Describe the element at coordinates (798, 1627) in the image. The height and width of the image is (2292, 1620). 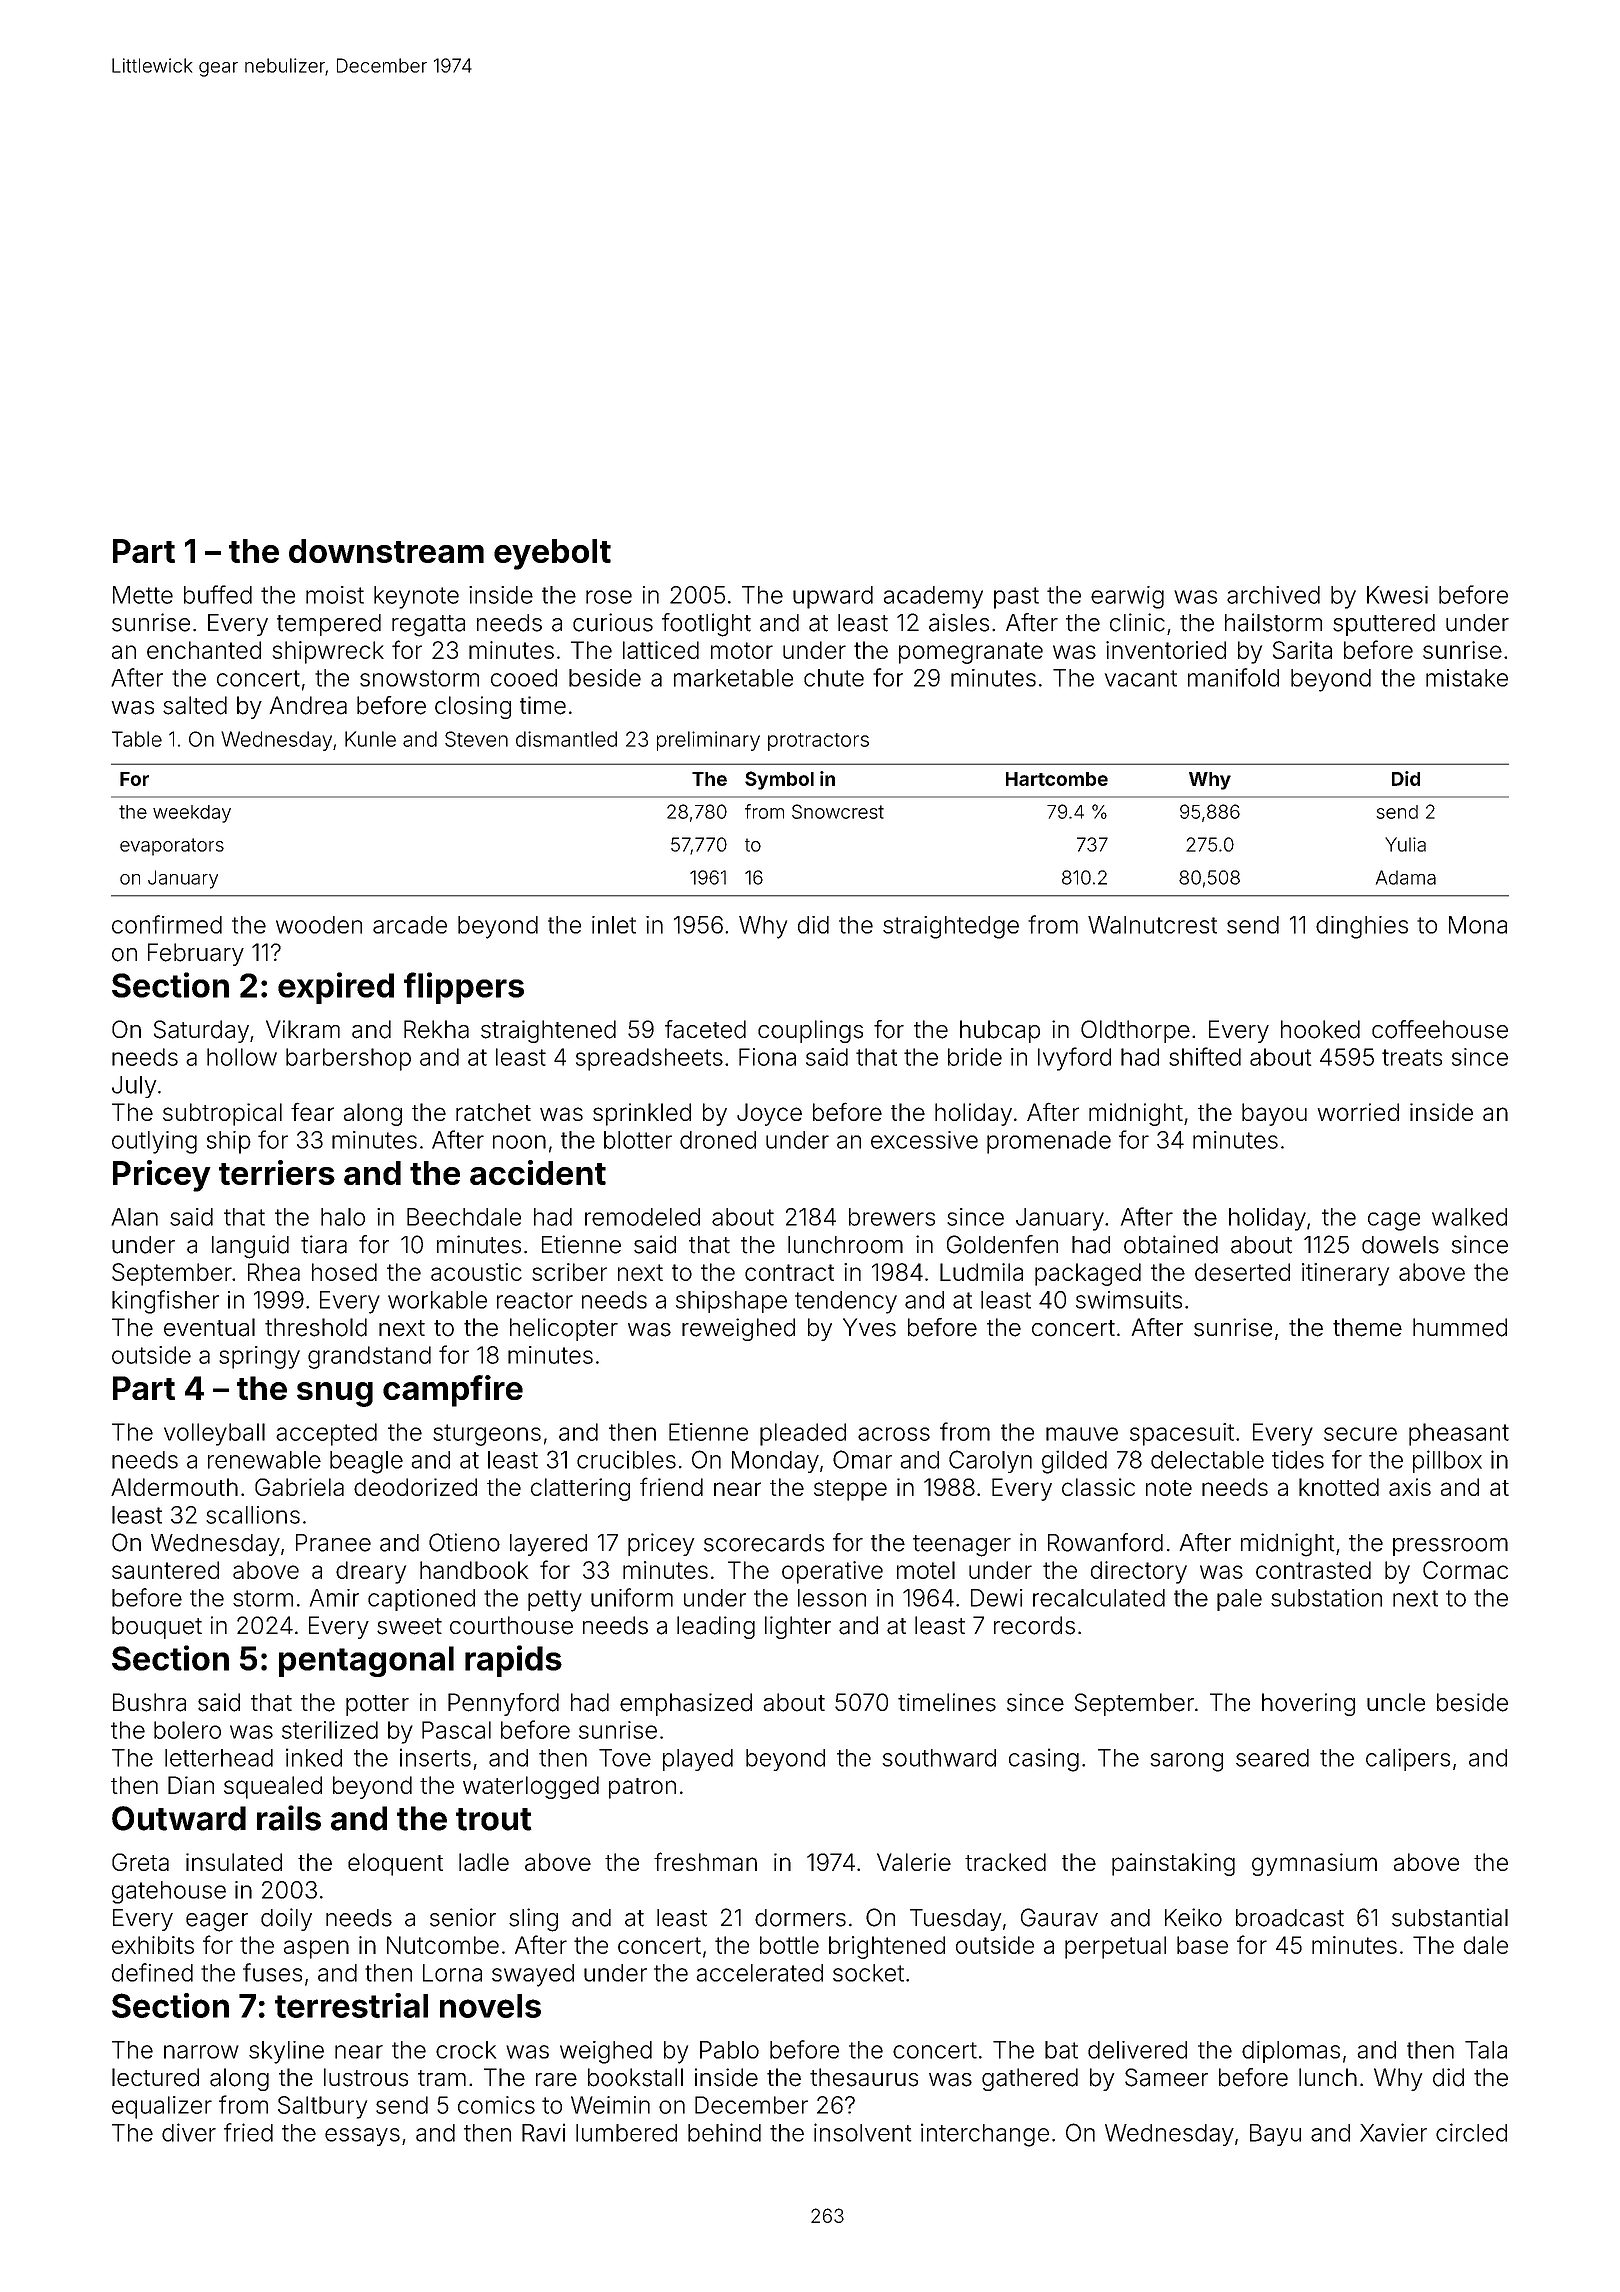
I see `lighter` at that location.
